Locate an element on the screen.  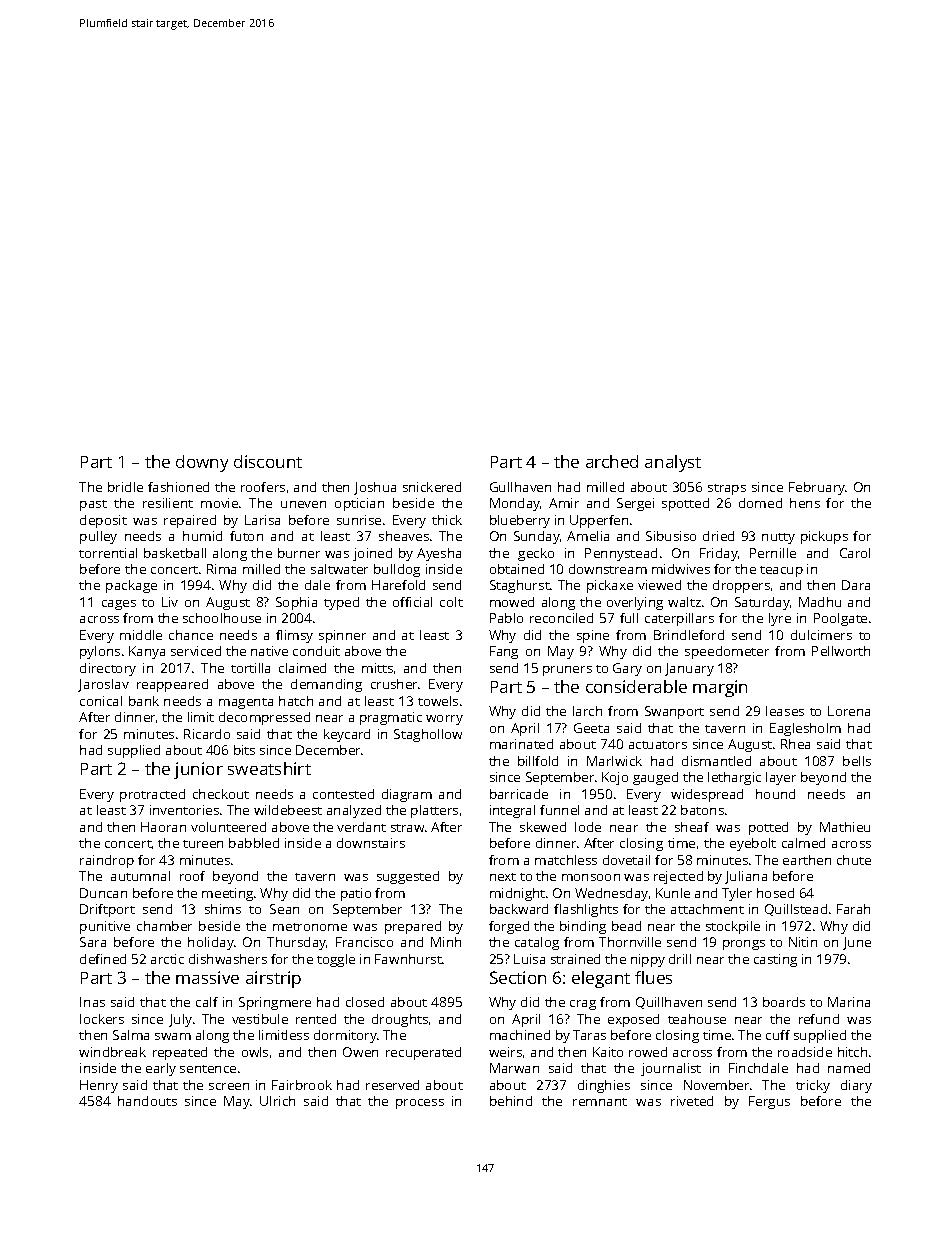
monsoon is located at coordinates (591, 877).
